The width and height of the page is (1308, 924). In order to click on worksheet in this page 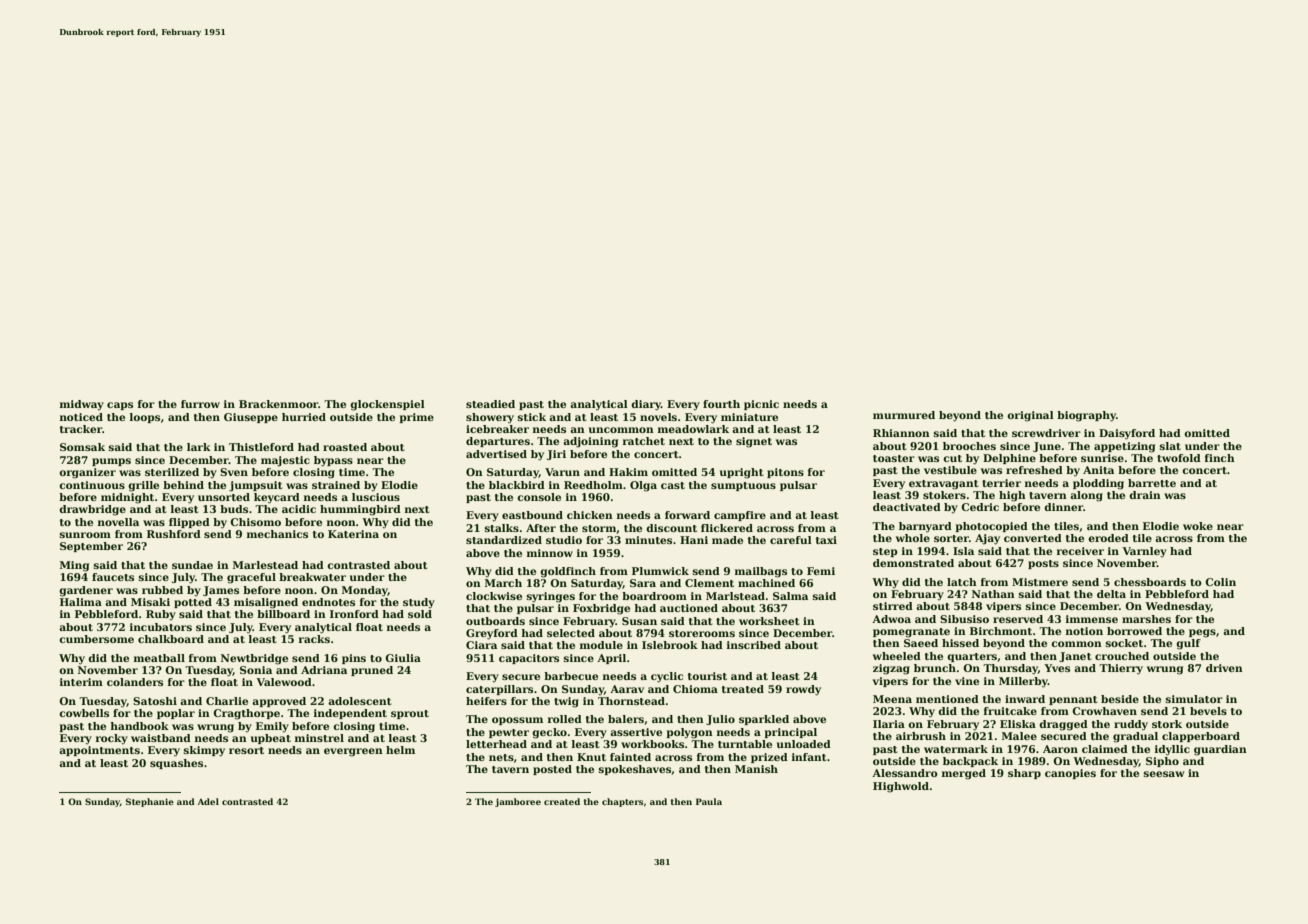, I will do `click(769, 621)`.
